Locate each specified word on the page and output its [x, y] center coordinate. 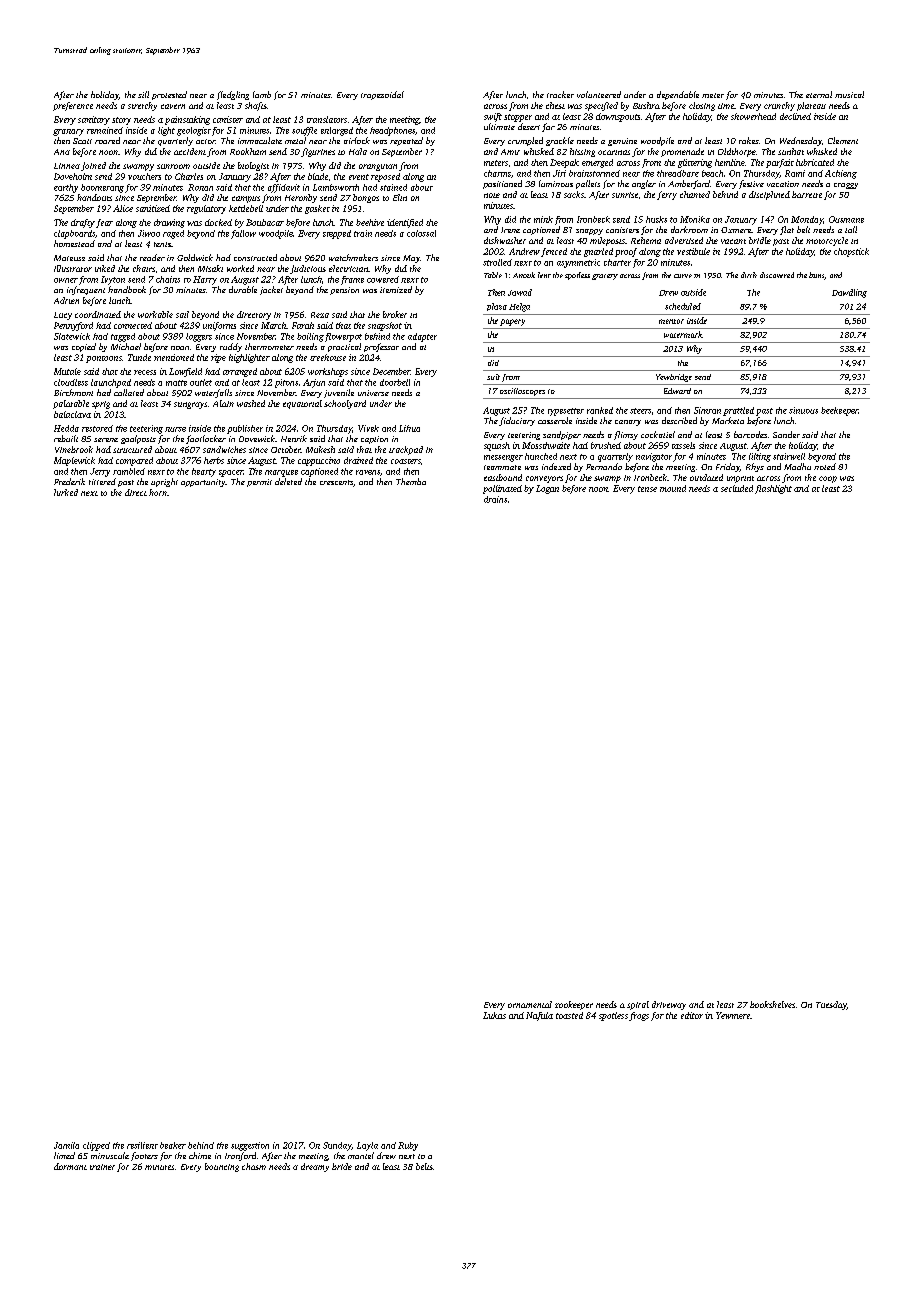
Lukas [494, 1015]
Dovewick [257, 438]
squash [497, 446]
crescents [336, 482]
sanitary [94, 120]
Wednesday [801, 141]
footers [144, 1156]
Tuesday [831, 1005]
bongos [366, 198]
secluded [737, 488]
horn [158, 492]
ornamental [530, 1004]
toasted [569, 1015]
